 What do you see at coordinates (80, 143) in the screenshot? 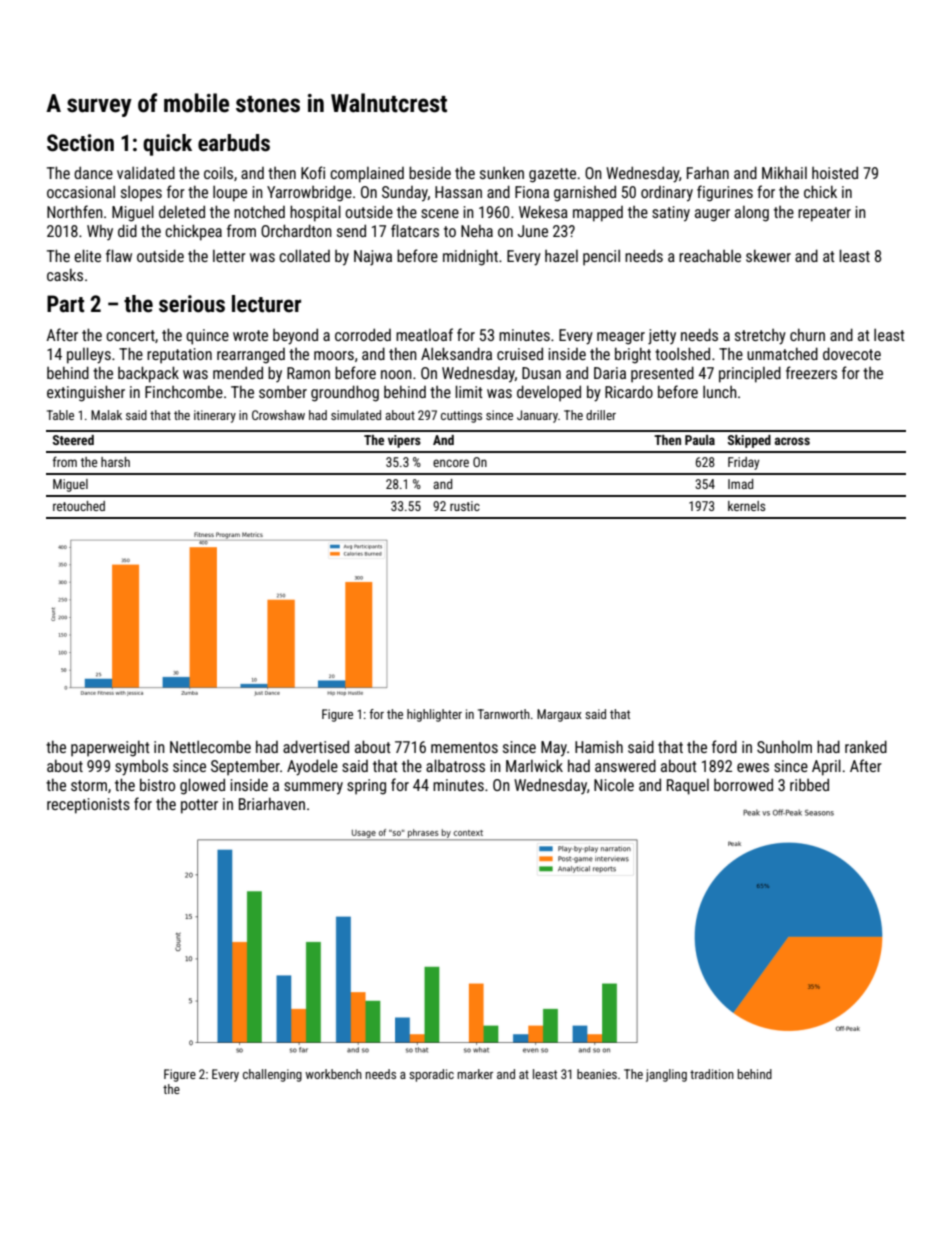
I see `Section` at bounding box center [80, 143].
